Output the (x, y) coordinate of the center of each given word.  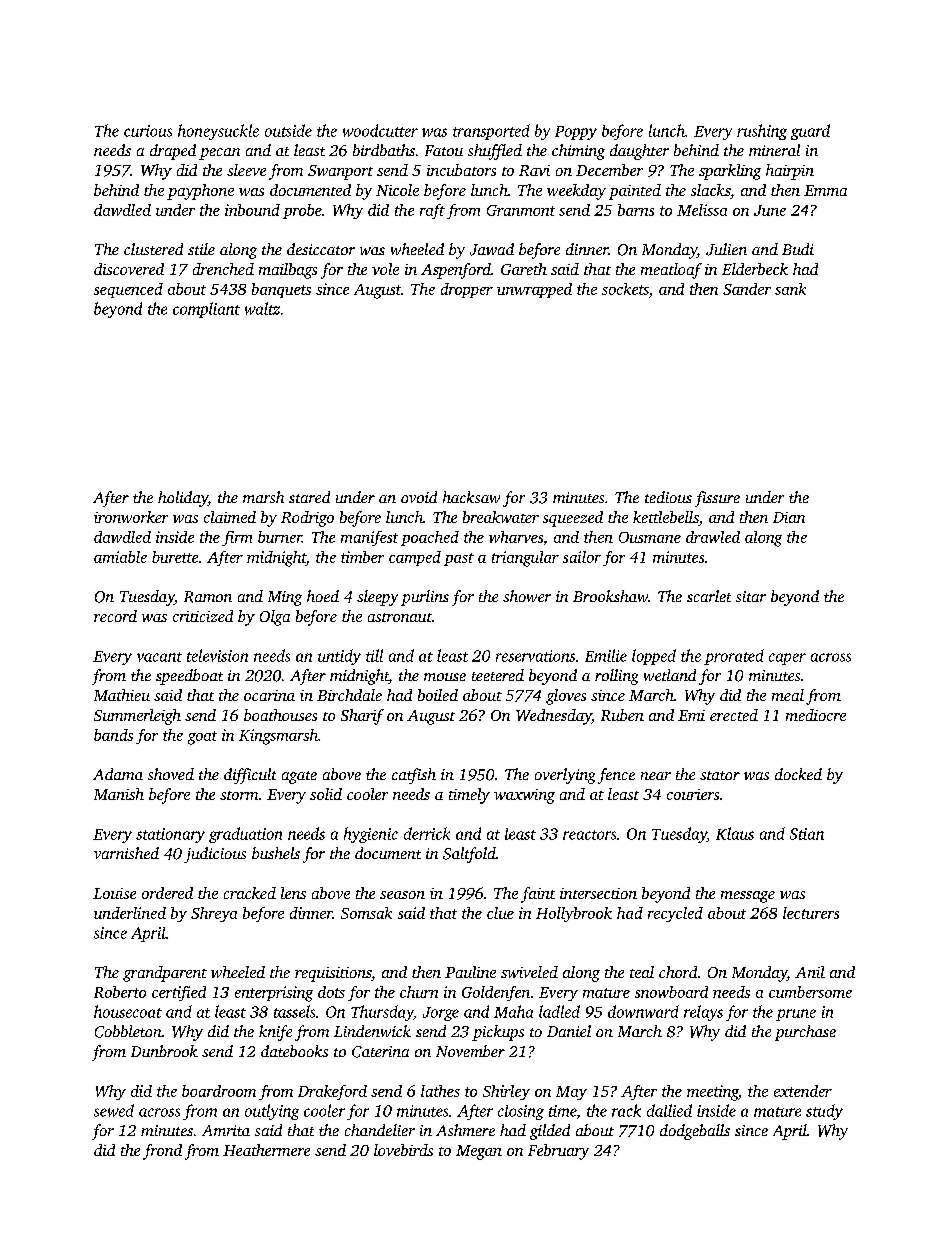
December (609, 170)
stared (309, 497)
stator (720, 775)
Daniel (569, 1031)
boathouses (280, 715)
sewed (114, 1110)
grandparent (165, 974)
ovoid (419, 497)
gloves (566, 697)
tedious (668, 497)
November (470, 1051)
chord (678, 972)
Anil (810, 972)
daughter (639, 152)
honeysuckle (218, 132)
